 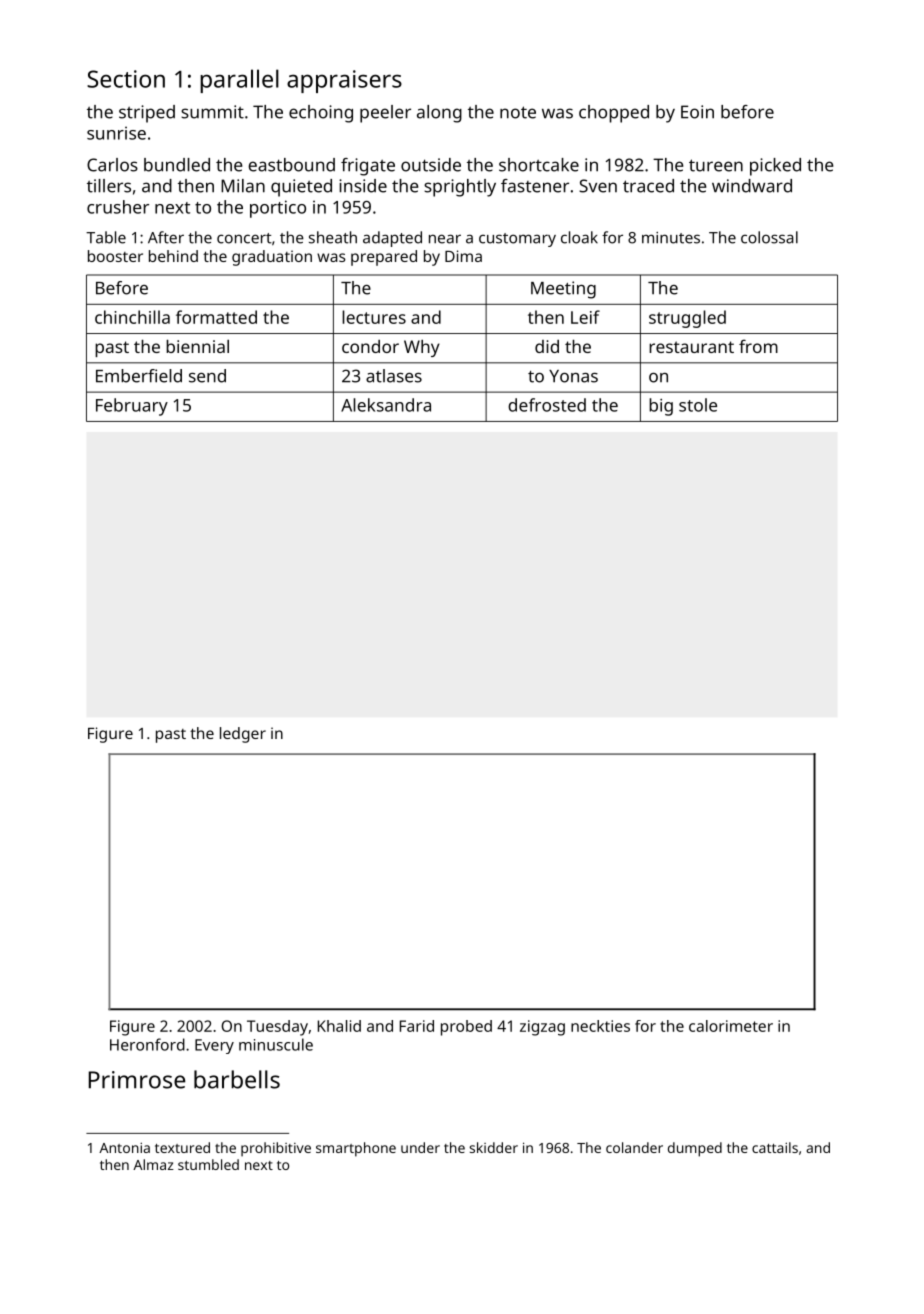 What do you see at coordinates (775, 167) in the screenshot?
I see `picked` at bounding box center [775, 167].
